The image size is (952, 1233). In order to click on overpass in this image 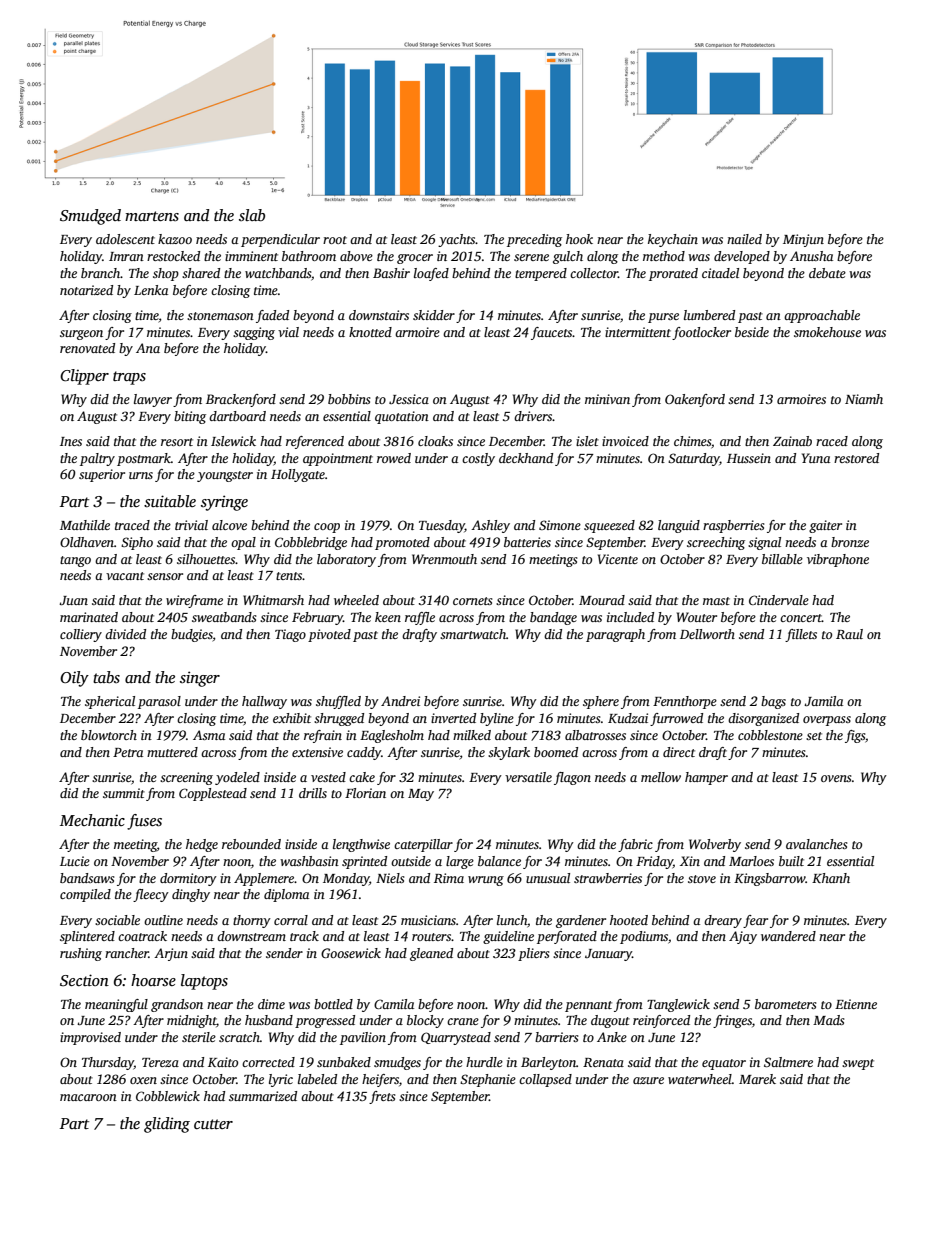, I will do `click(827, 721)`.
